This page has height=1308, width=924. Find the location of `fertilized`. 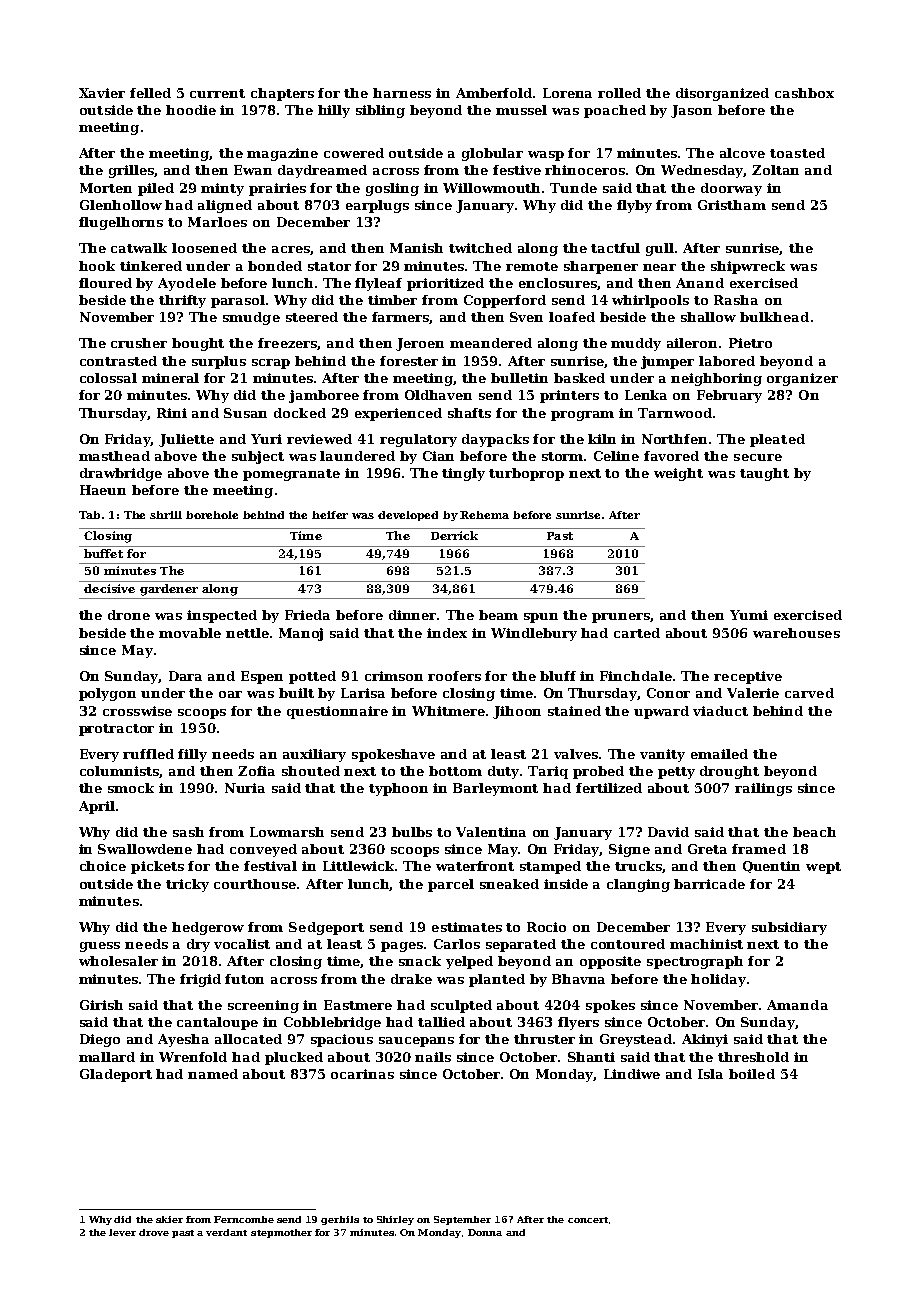

fertilized is located at coordinates (609, 788).
